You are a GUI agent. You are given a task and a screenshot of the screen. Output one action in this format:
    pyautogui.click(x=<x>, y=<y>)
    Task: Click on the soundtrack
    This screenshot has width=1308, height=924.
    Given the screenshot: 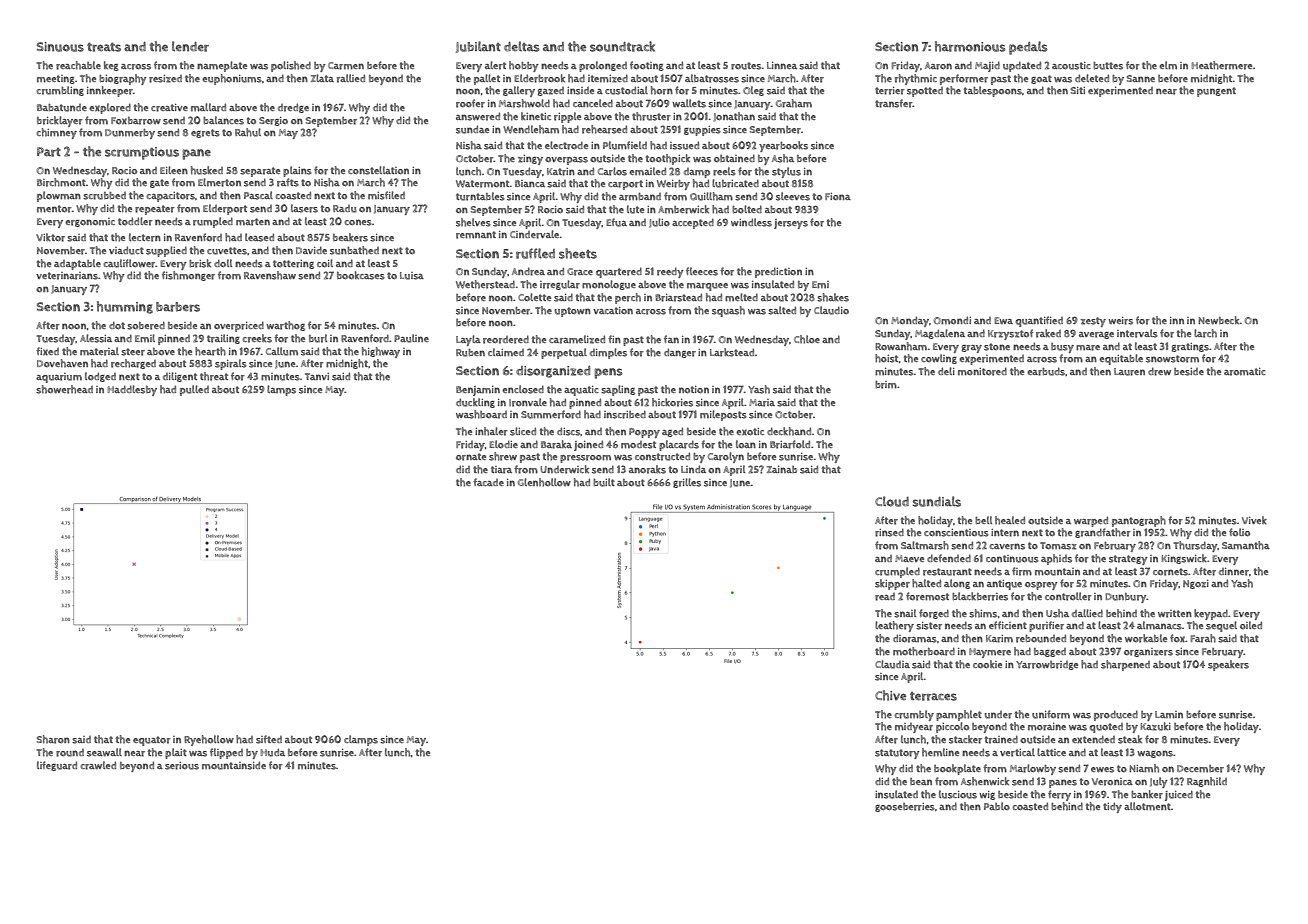 What is the action you would take?
    pyautogui.click(x=622, y=46)
